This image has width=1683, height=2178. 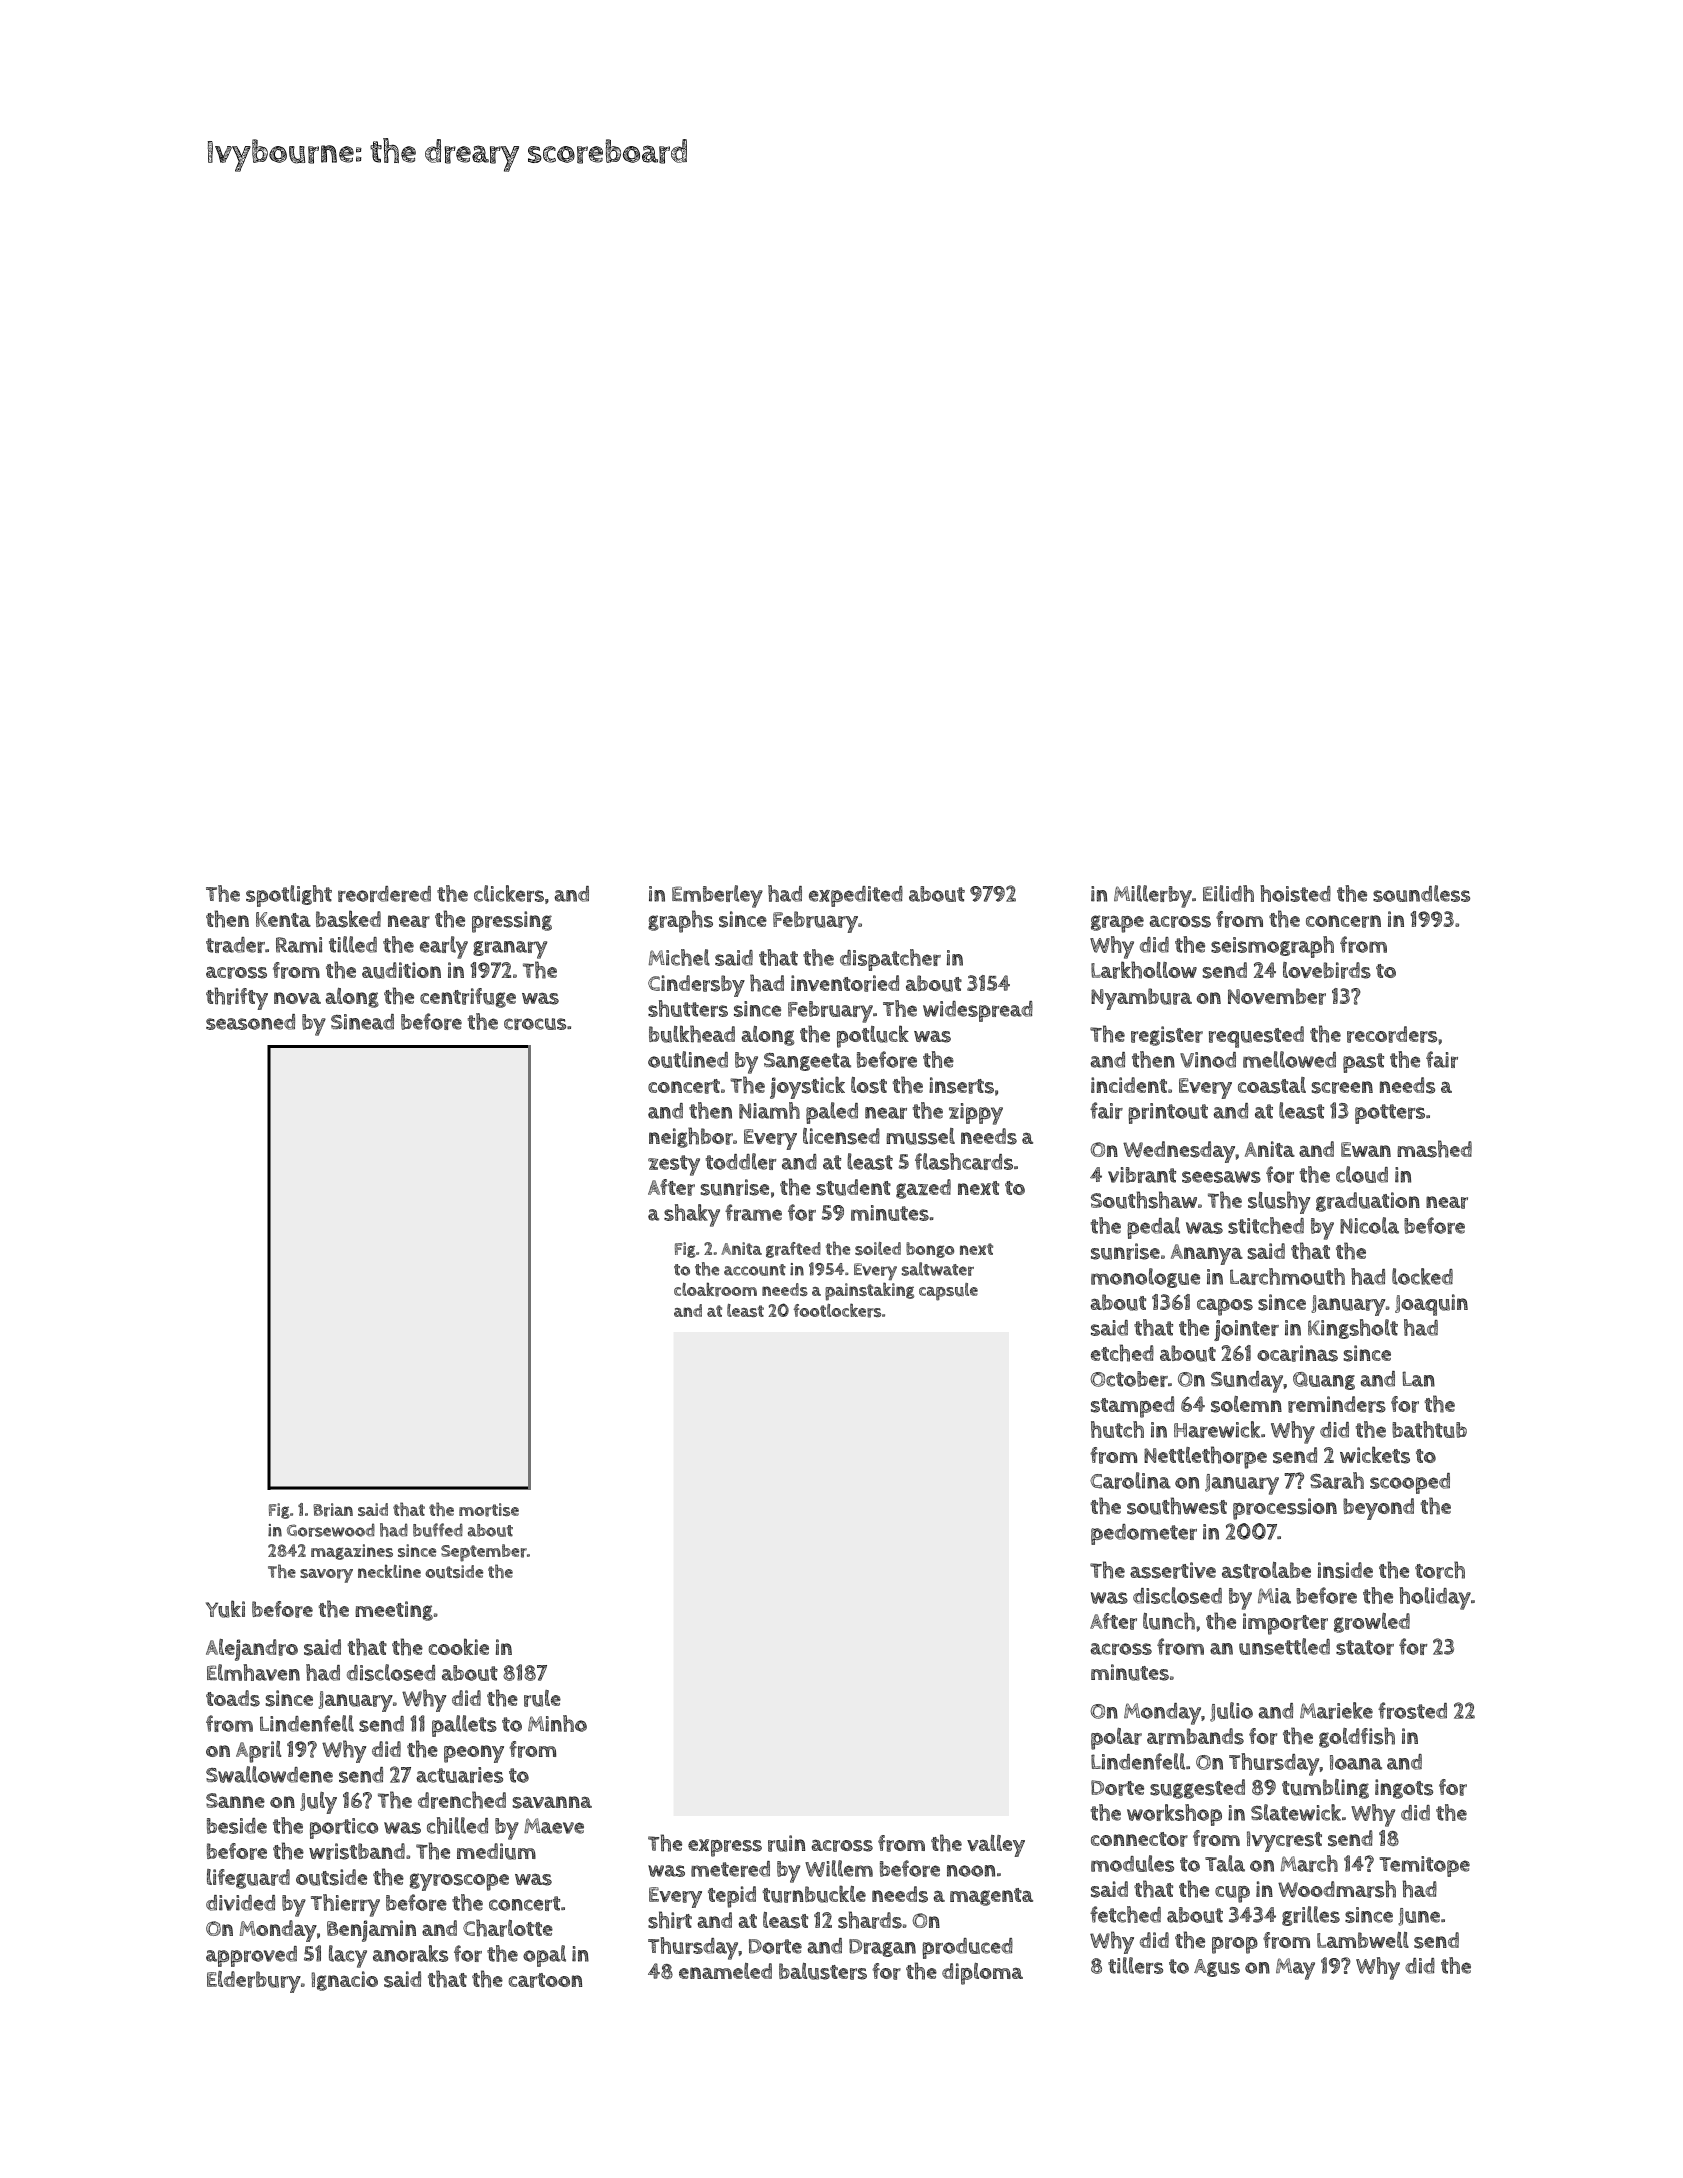 I want to click on lunch, so click(x=1169, y=1621).
